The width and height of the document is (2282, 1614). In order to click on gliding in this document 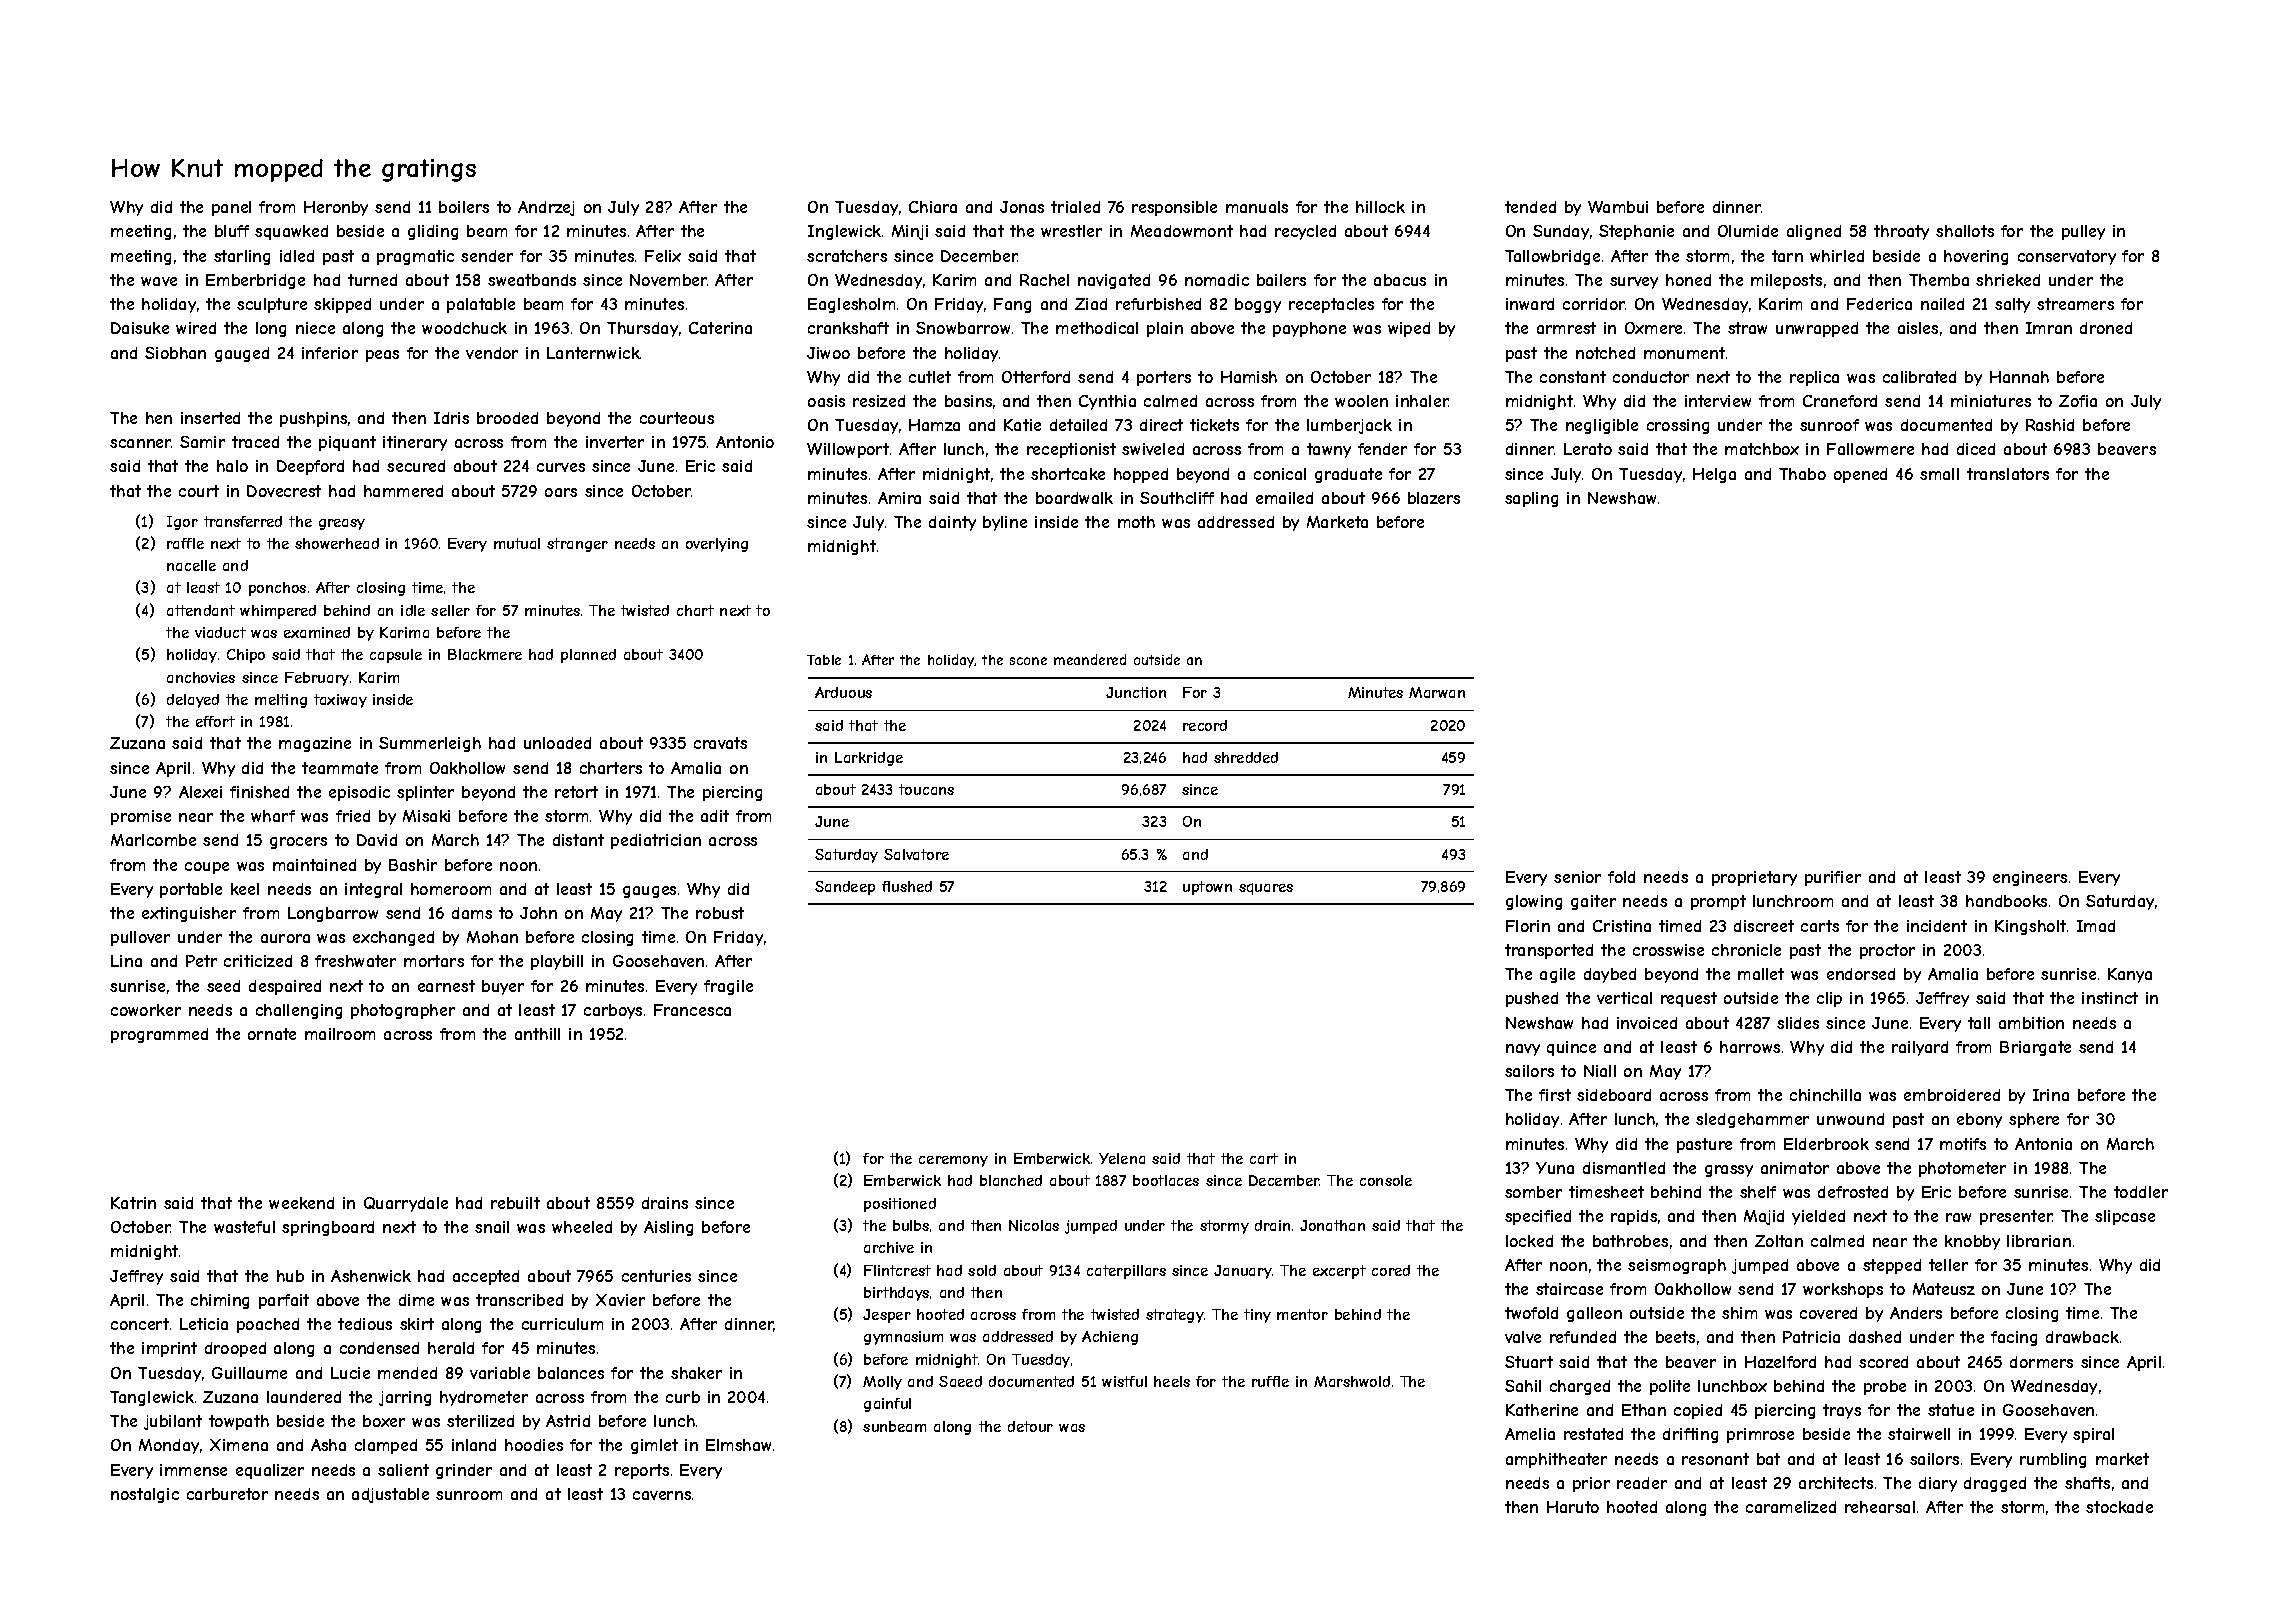, I will do `click(433, 232)`.
